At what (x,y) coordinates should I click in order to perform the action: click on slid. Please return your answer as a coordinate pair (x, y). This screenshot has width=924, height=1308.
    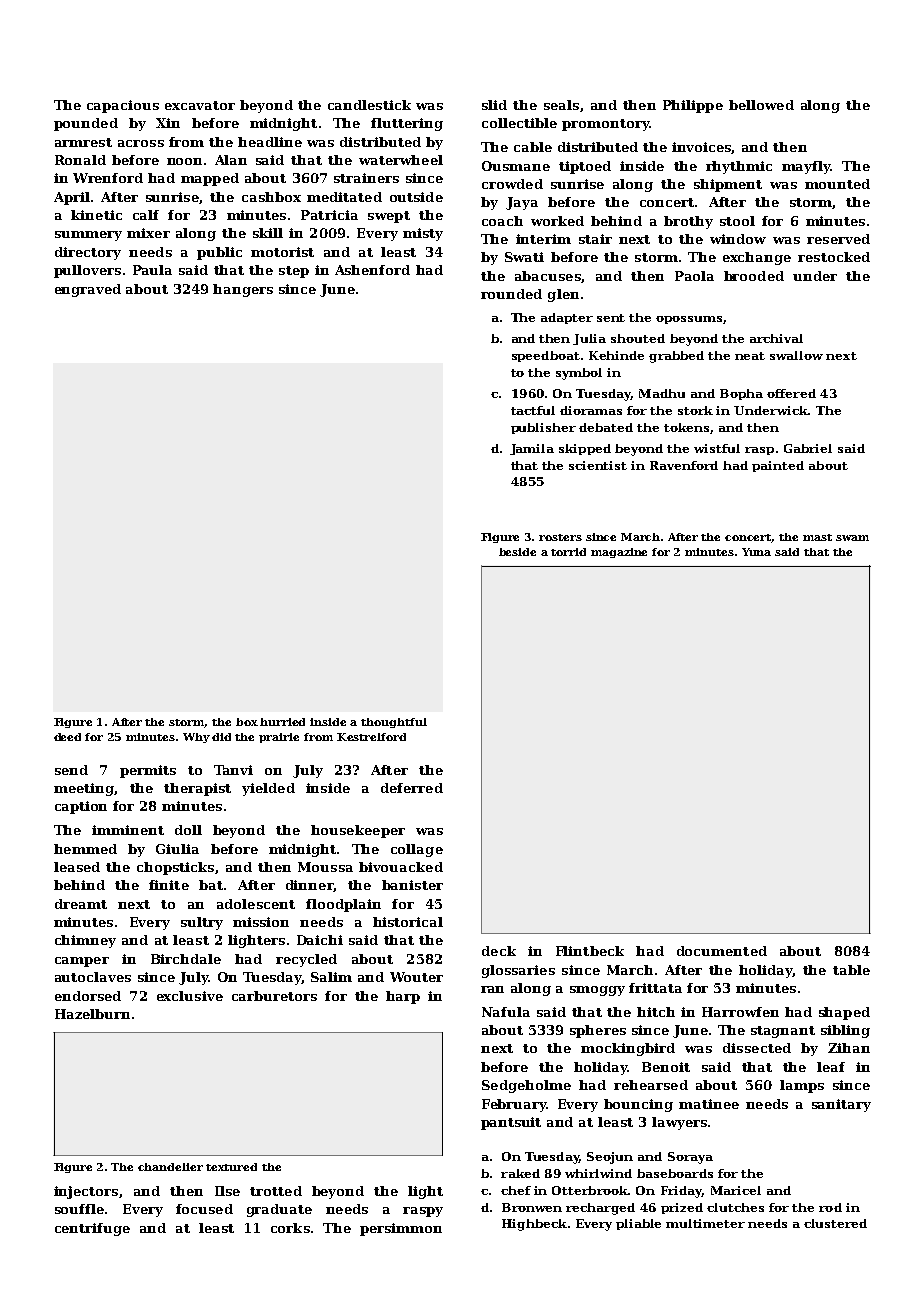
    Looking at the image, I should click on (494, 105).
